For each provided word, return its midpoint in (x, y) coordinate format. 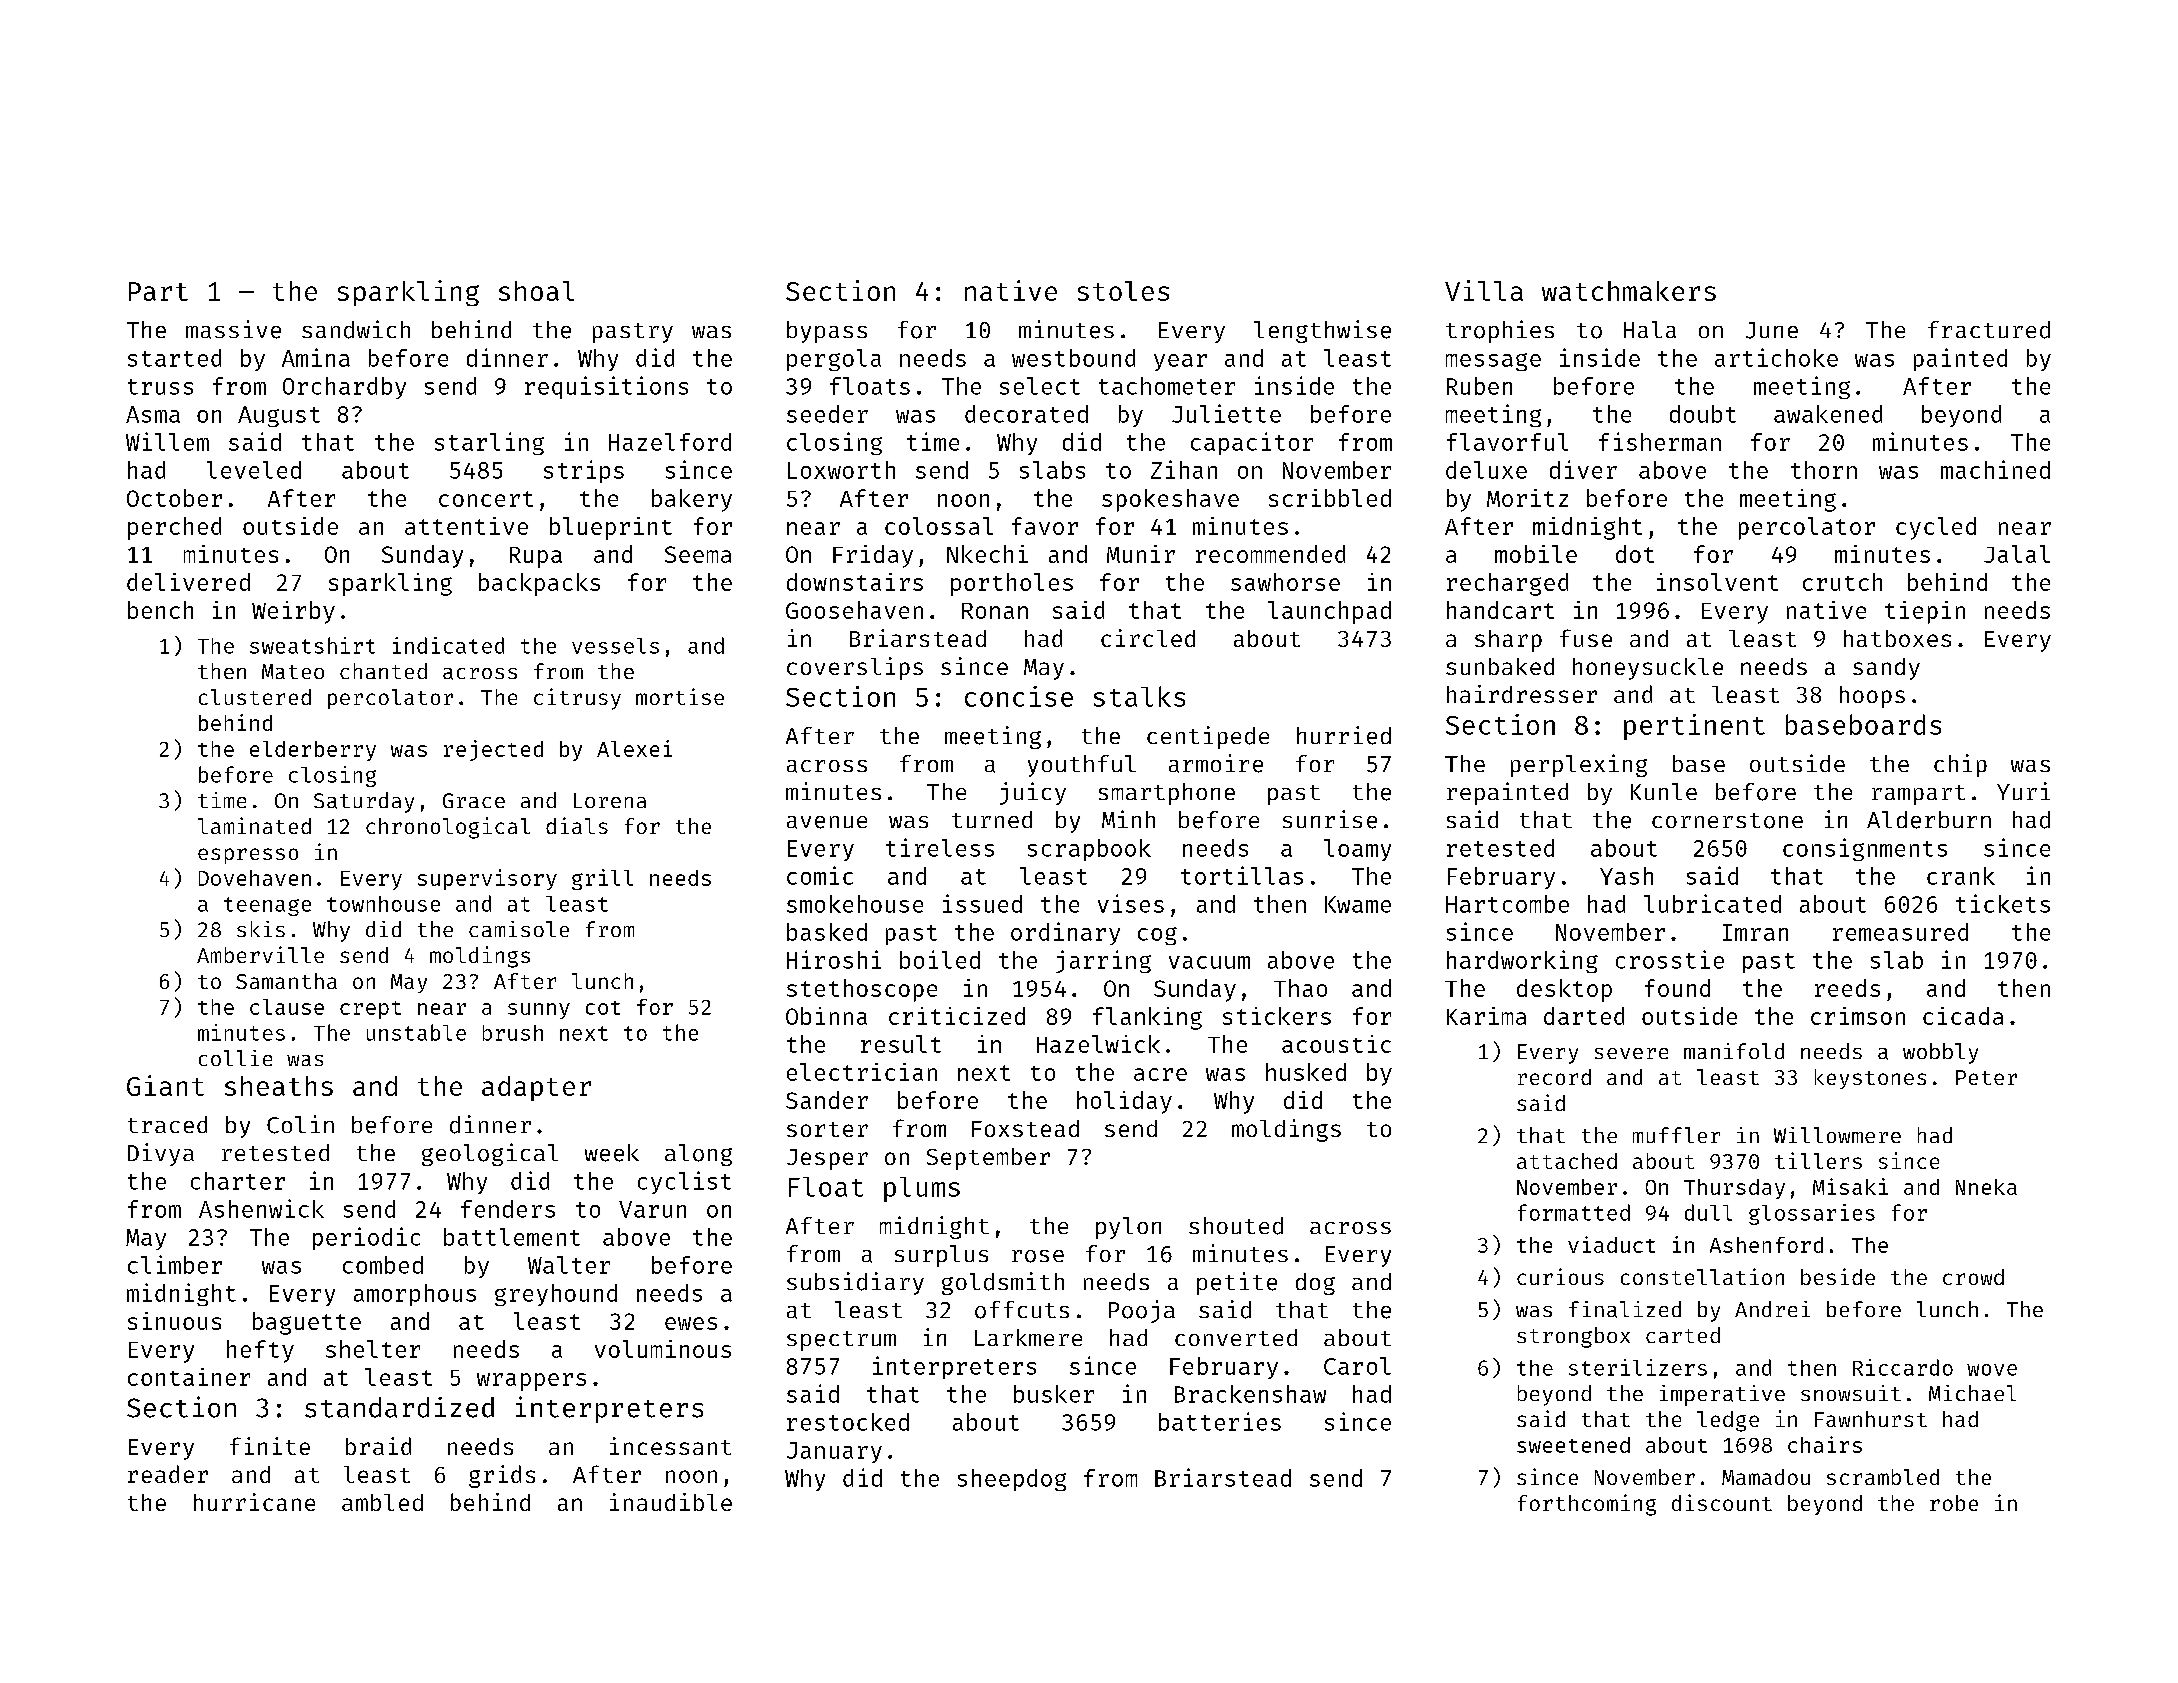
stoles (1123, 291)
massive (233, 329)
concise (1019, 696)
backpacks (539, 584)
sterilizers (1638, 1367)
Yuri (2023, 791)
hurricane (254, 1502)
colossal (939, 526)
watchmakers (1629, 291)
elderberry (313, 751)
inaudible (671, 1502)
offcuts (1022, 1310)
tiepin (1925, 612)
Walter (569, 1265)
